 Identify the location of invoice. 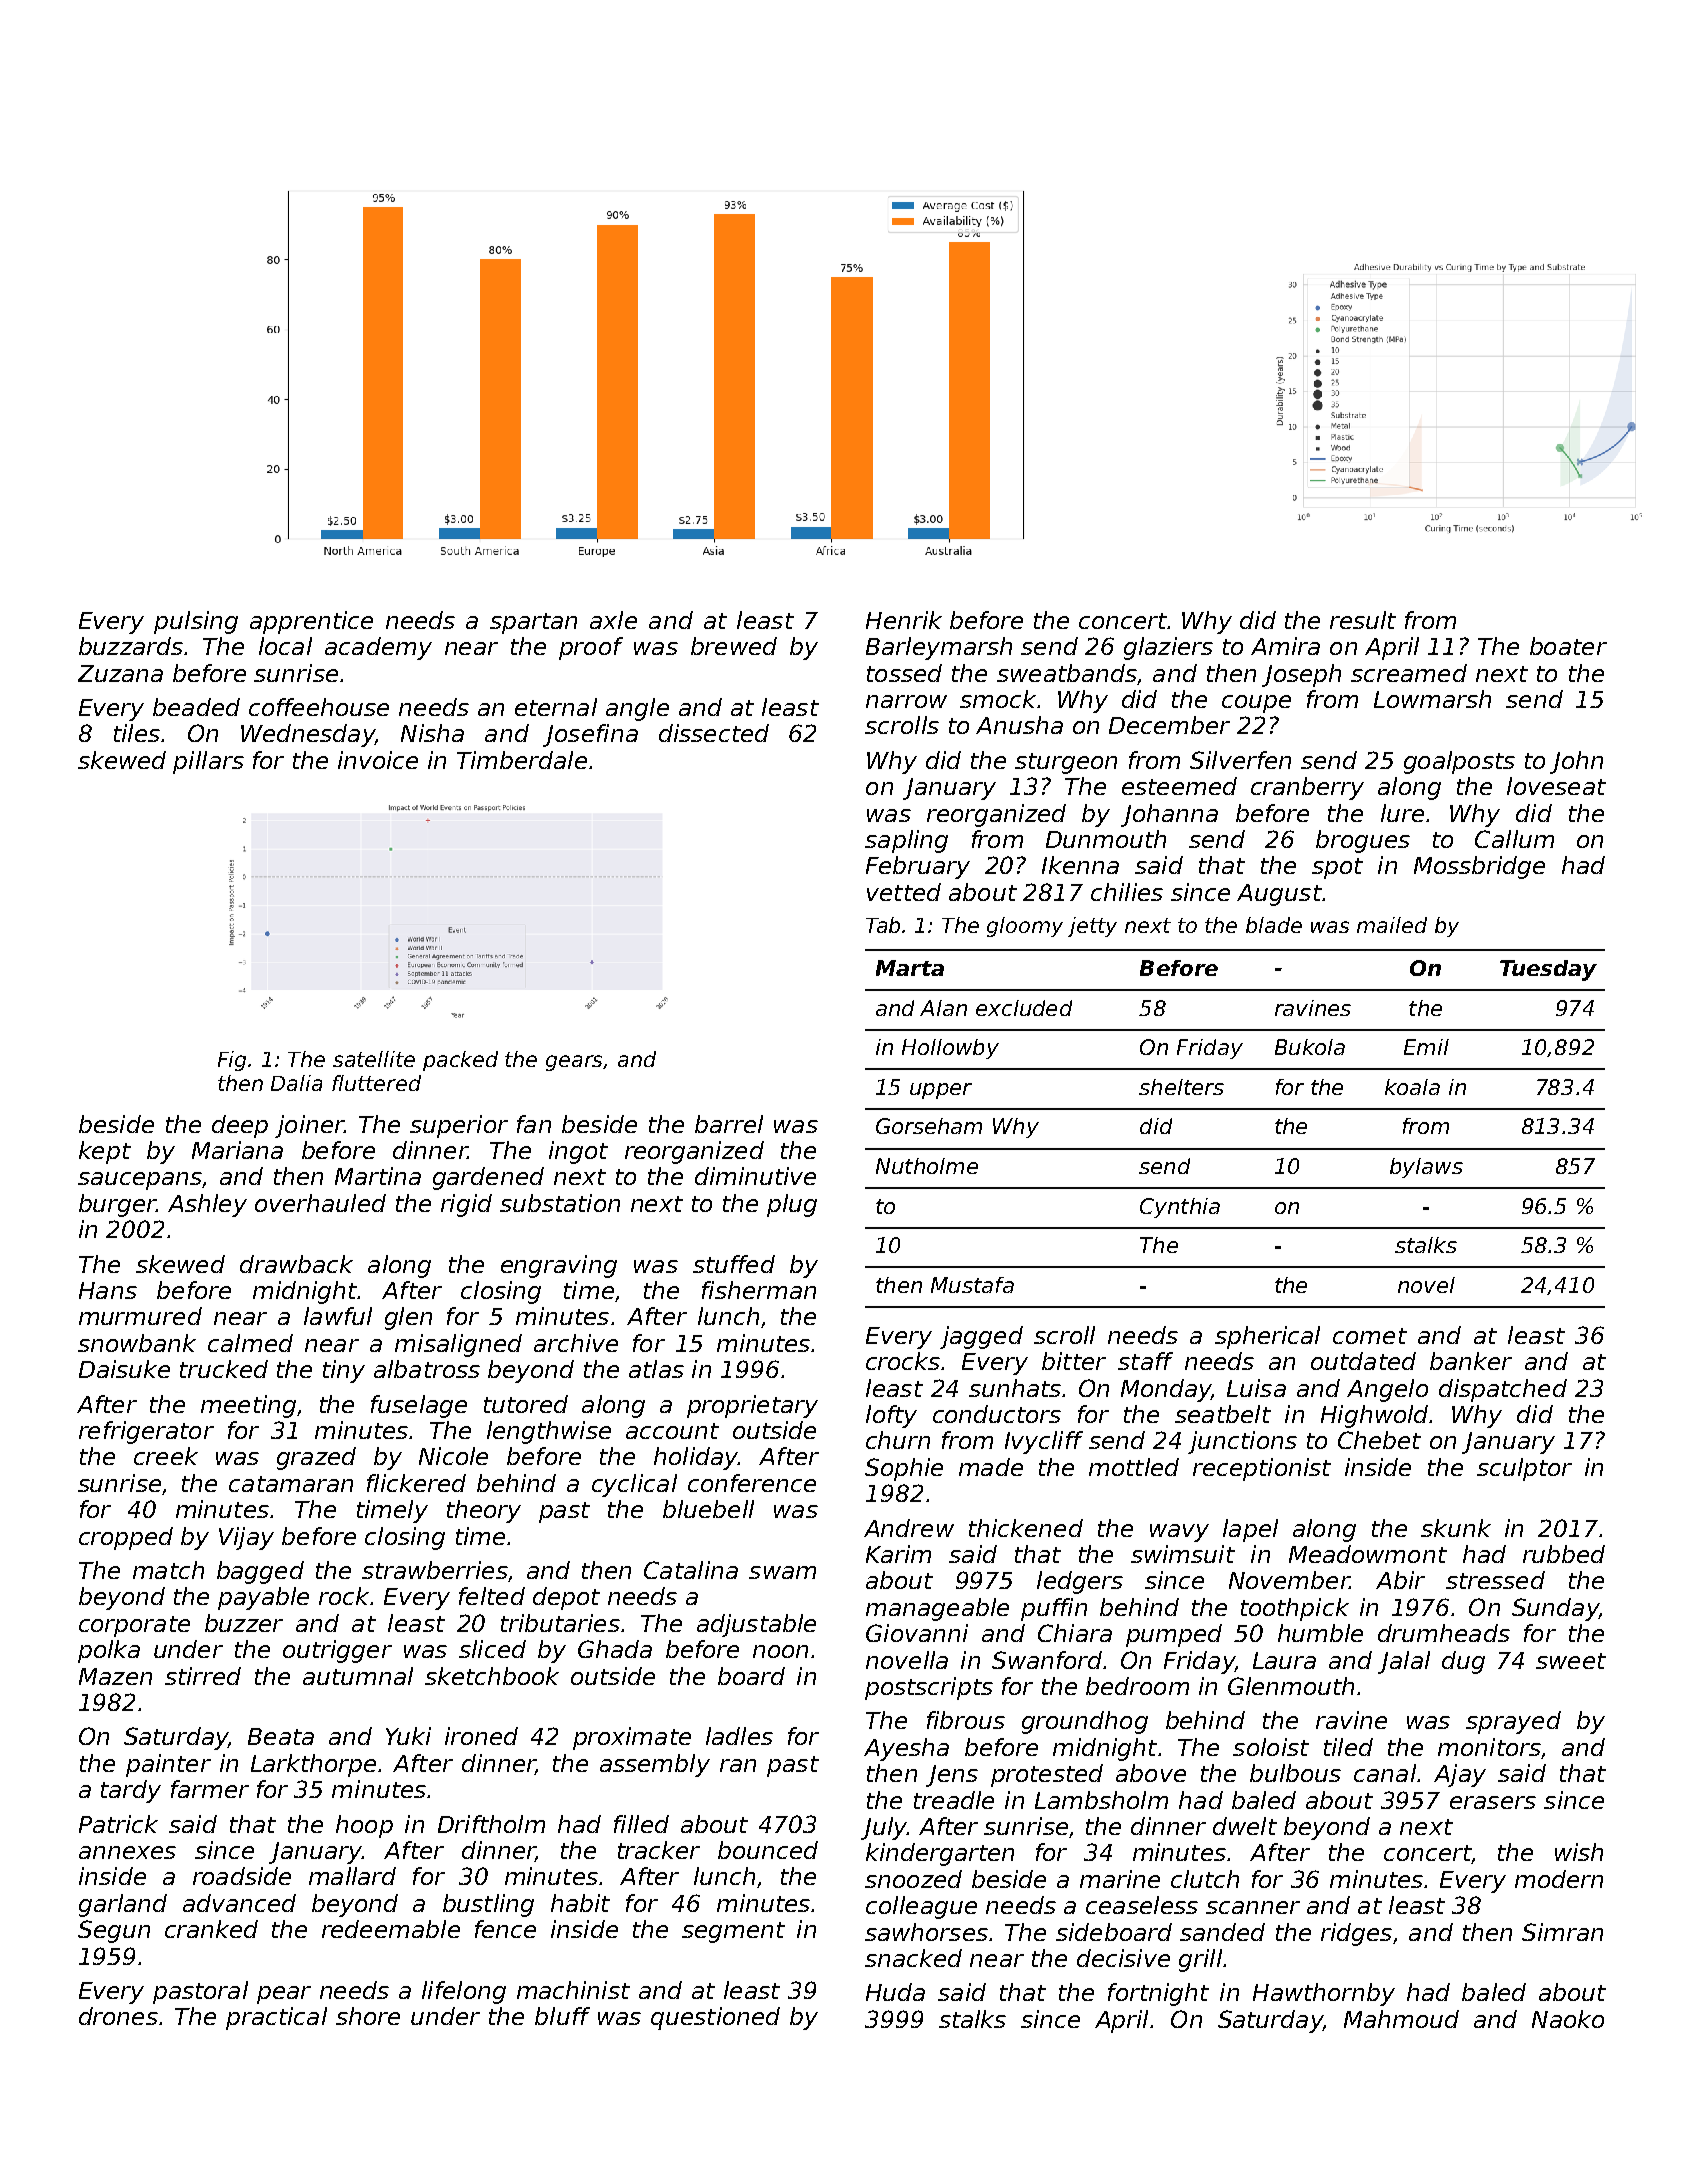
(378, 760).
